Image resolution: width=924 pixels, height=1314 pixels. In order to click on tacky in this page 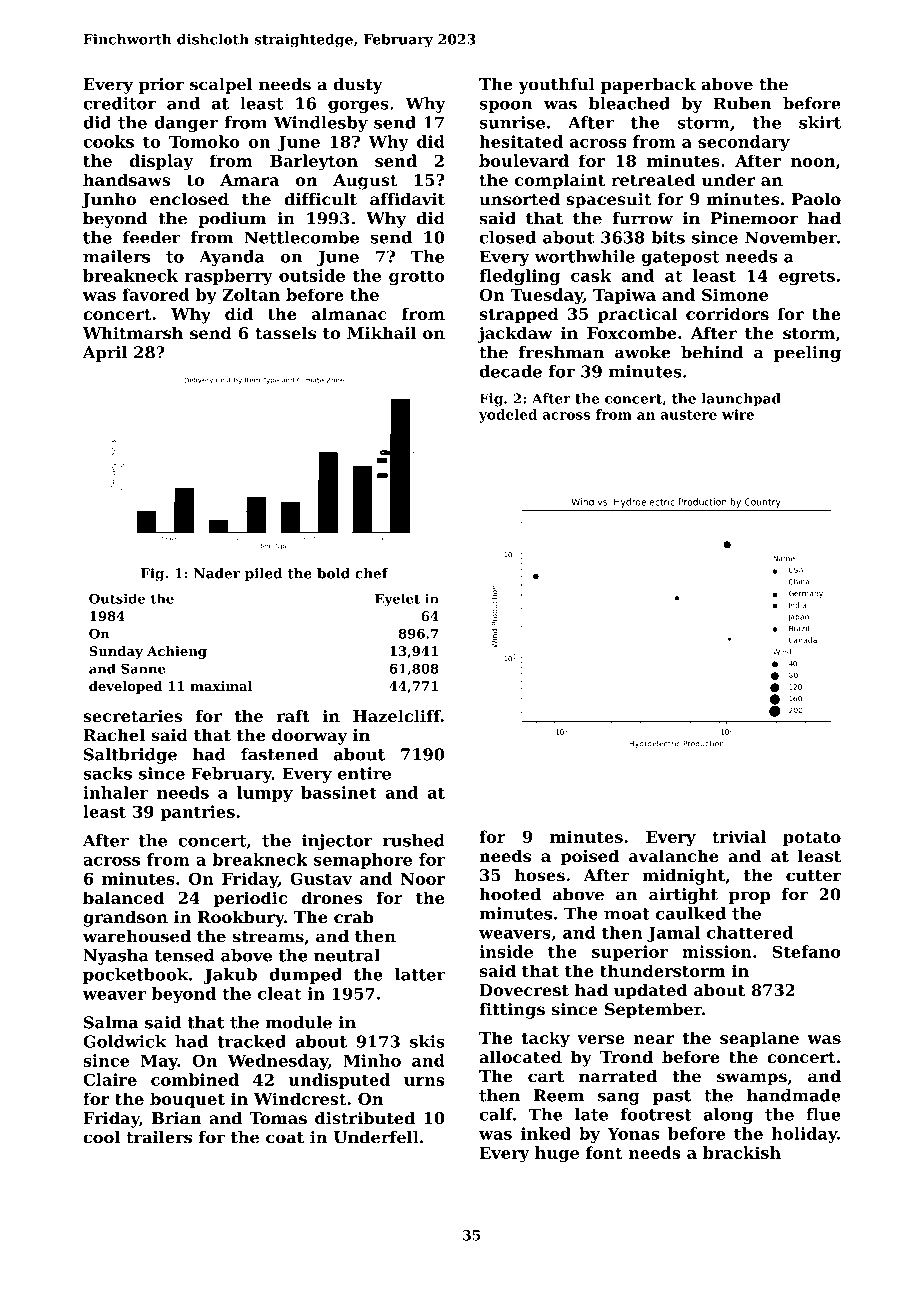, I will do `click(545, 1039)`.
